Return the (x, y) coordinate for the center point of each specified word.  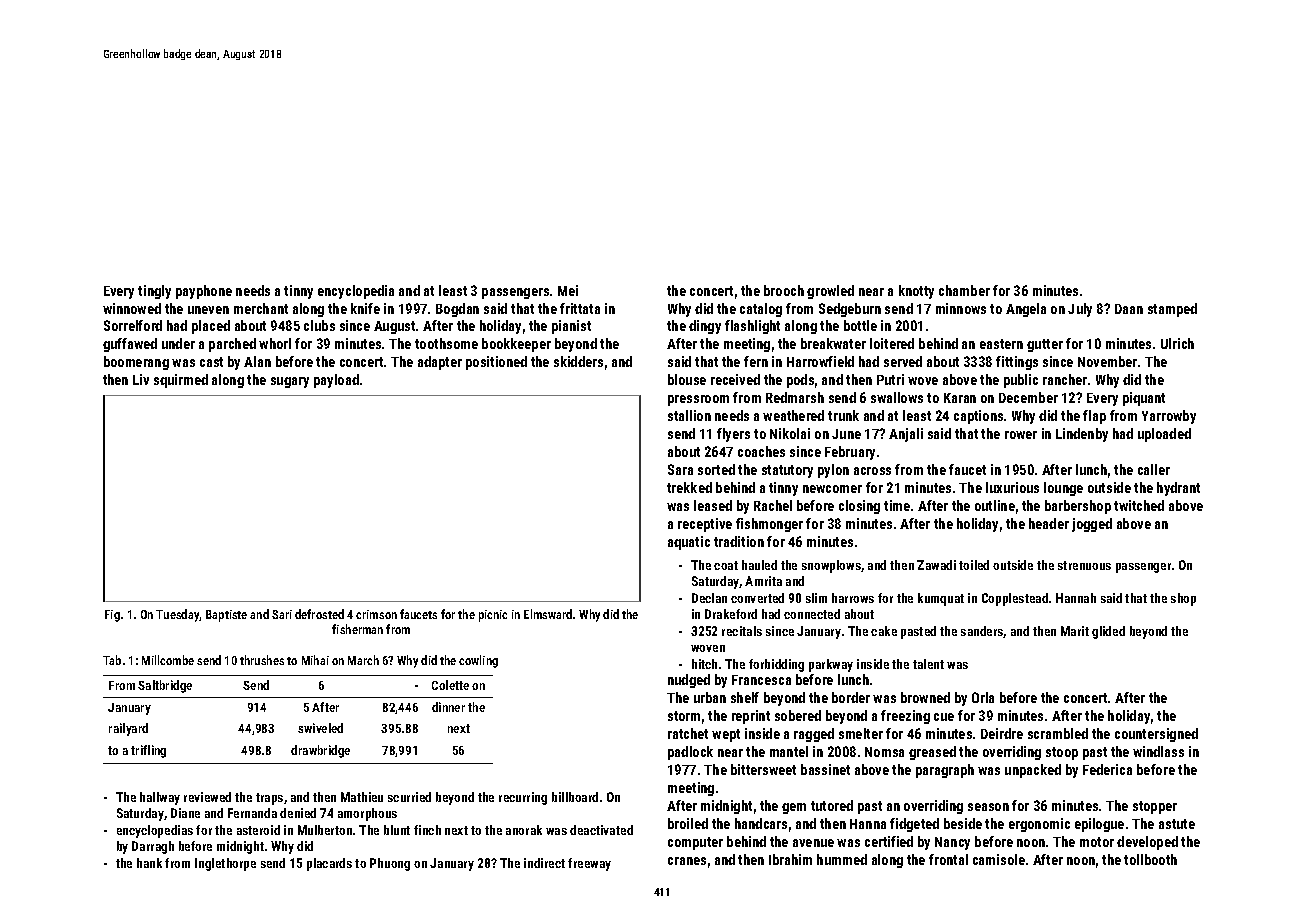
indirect (544, 863)
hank (149, 863)
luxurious (1012, 487)
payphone (204, 292)
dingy (705, 327)
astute (1177, 824)
